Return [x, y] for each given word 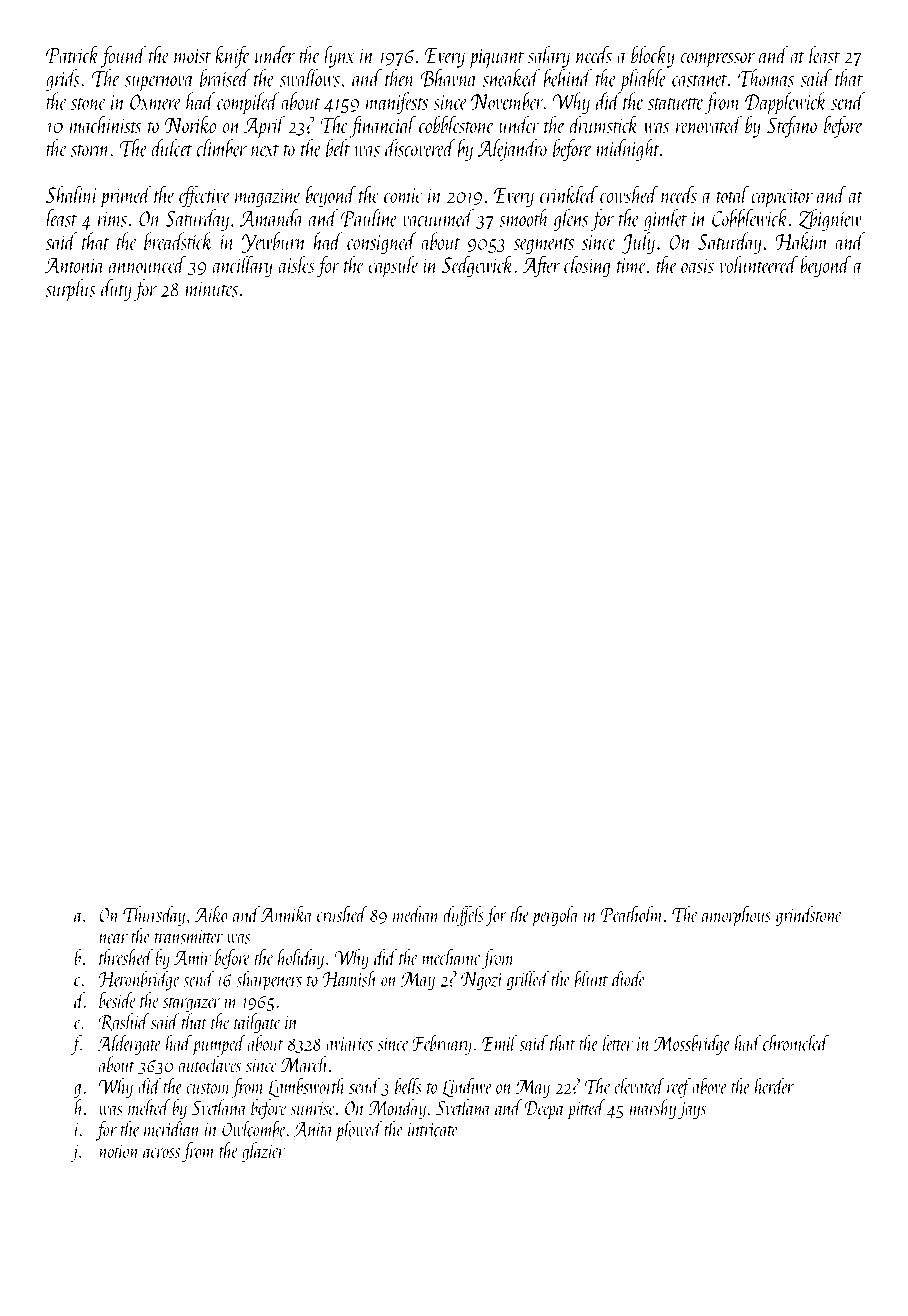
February [442, 1045]
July [638, 243]
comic [403, 195]
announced [147, 264]
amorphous [736, 916]
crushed [342, 914]
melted [149, 1107]
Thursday [154, 916]
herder [774, 1086]
